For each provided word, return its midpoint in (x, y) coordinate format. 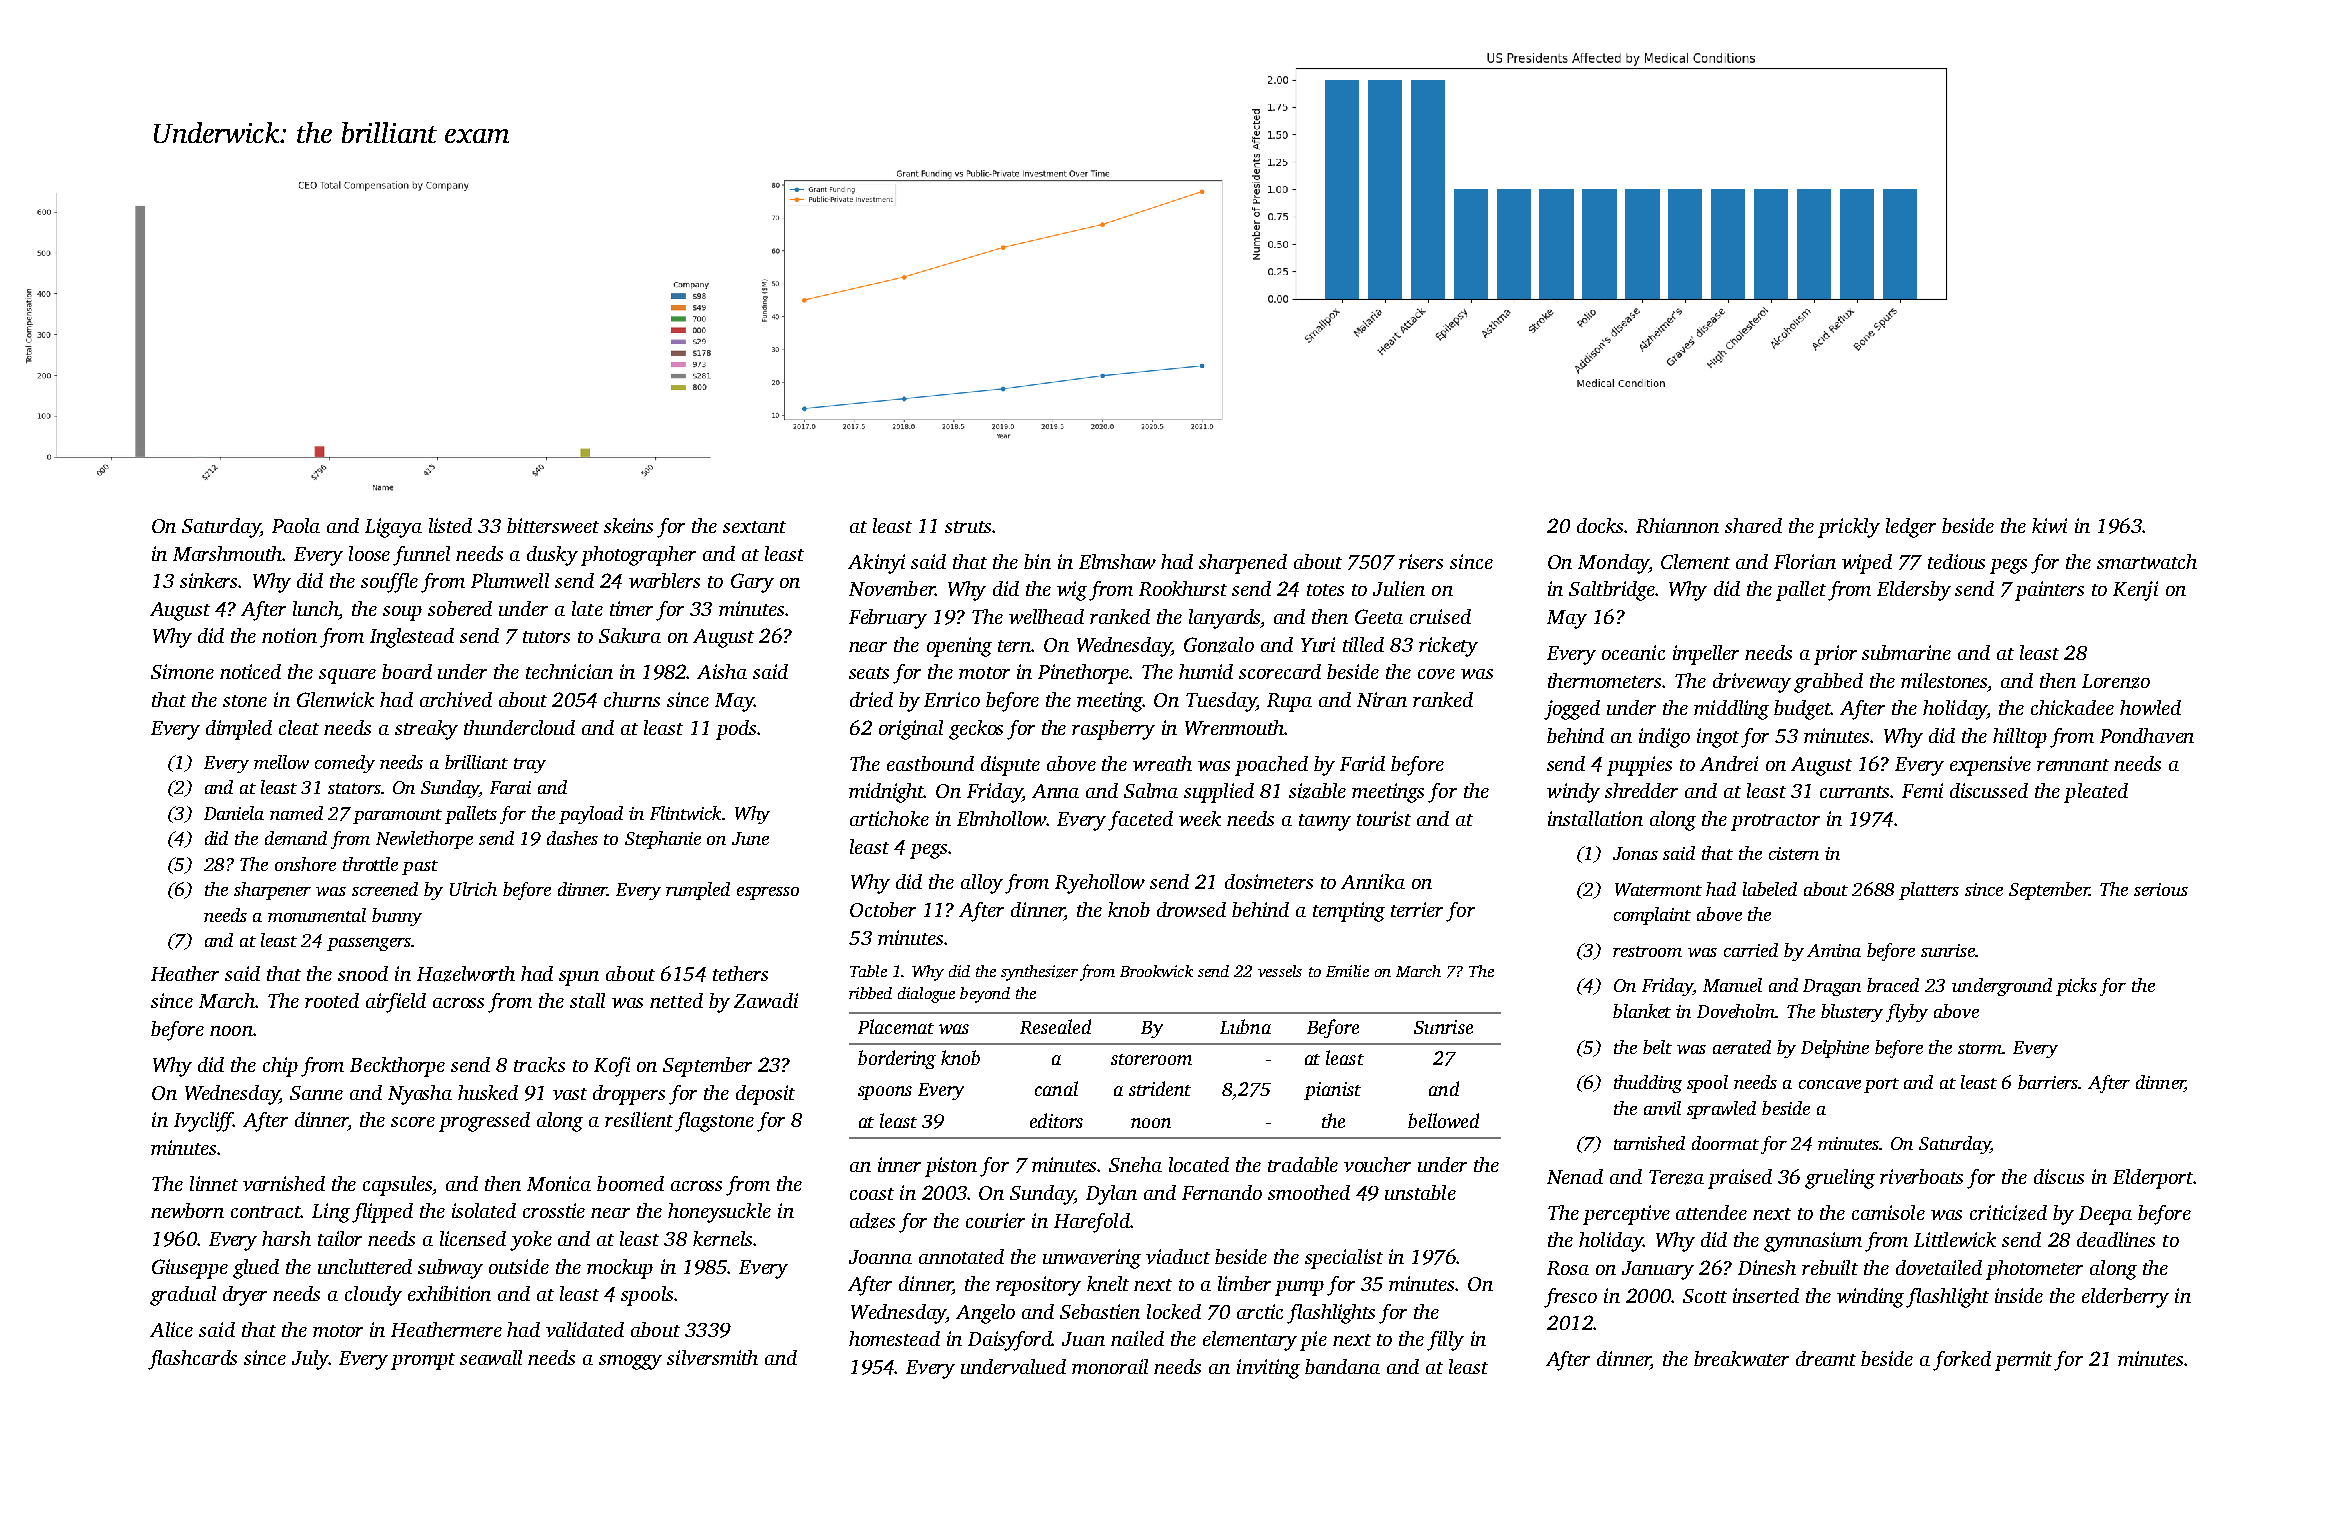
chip (280, 1067)
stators (354, 788)
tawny (1325, 822)
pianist (1332, 1091)
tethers (740, 973)
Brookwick (1156, 971)
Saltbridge (1612, 591)
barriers (2048, 1082)
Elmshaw (1117, 561)
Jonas (1635, 853)
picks (2076, 987)
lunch (316, 608)
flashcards (192, 1360)
